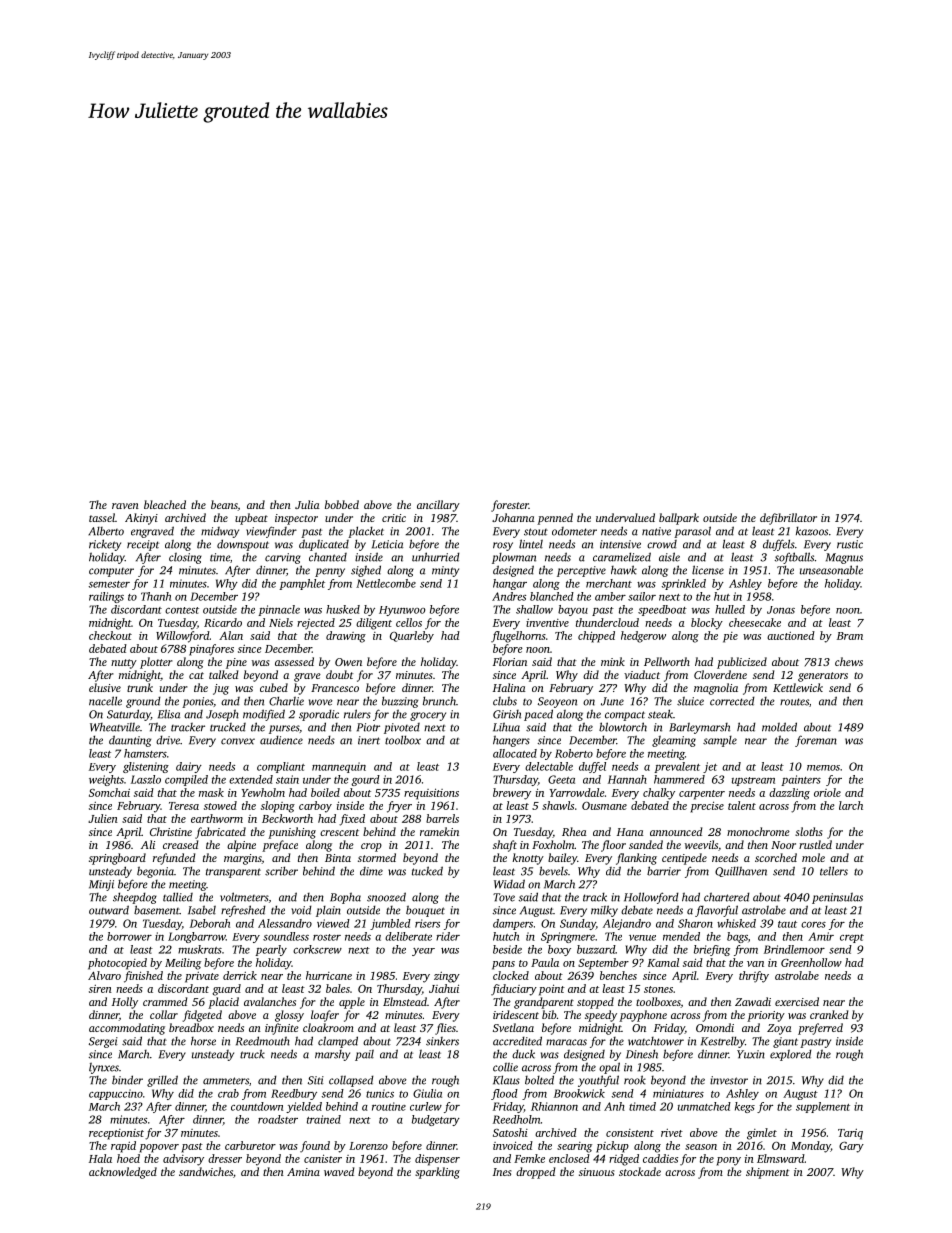 This screenshot has height=1233, width=952. What do you see at coordinates (206, 1171) in the screenshot?
I see `sandwiches` at bounding box center [206, 1171].
